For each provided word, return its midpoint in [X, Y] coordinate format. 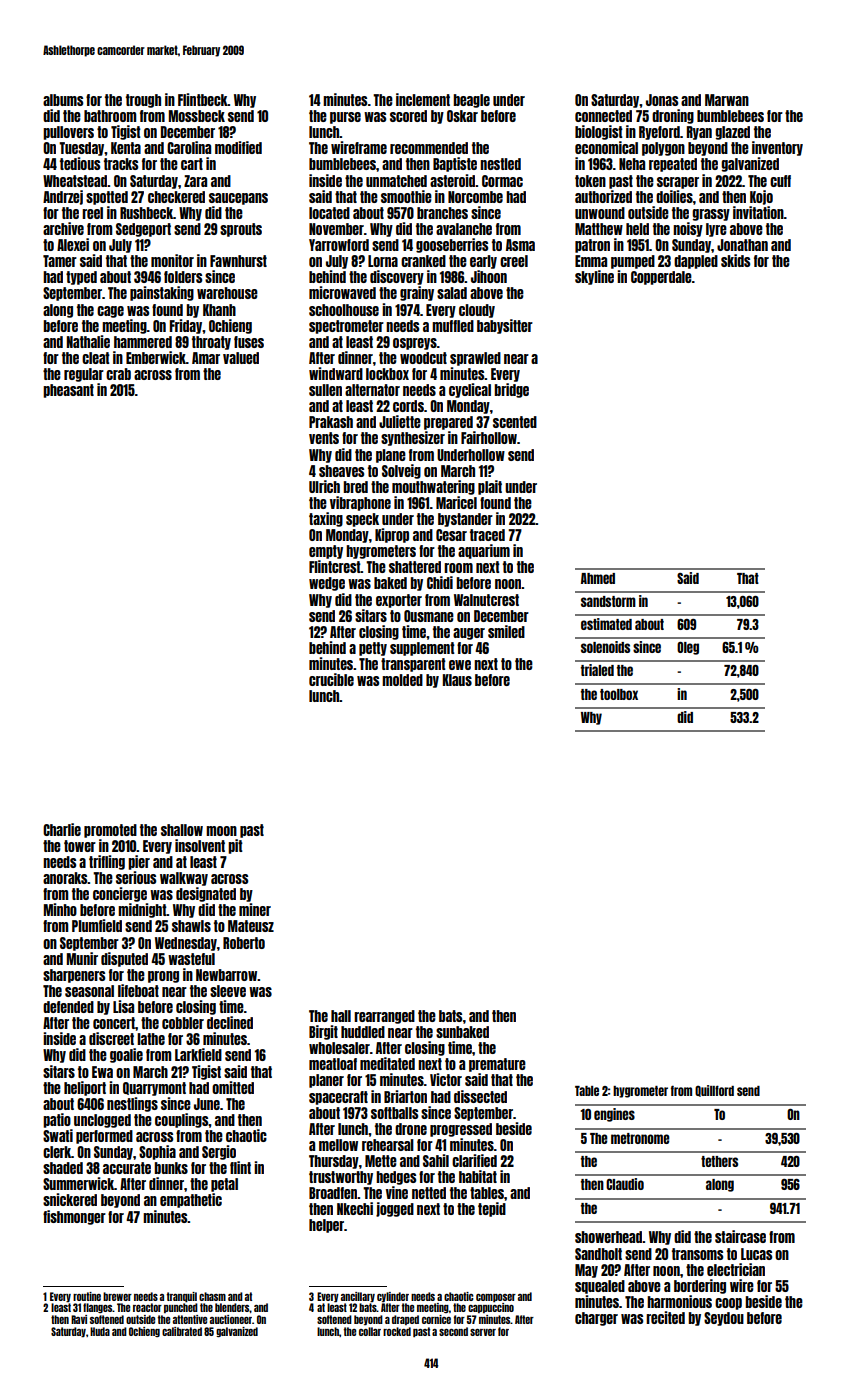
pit [235, 846]
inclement [423, 99]
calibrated [182, 1331]
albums [63, 100]
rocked [397, 1331]
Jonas [662, 100]
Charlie [62, 829]
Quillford [714, 1091]
